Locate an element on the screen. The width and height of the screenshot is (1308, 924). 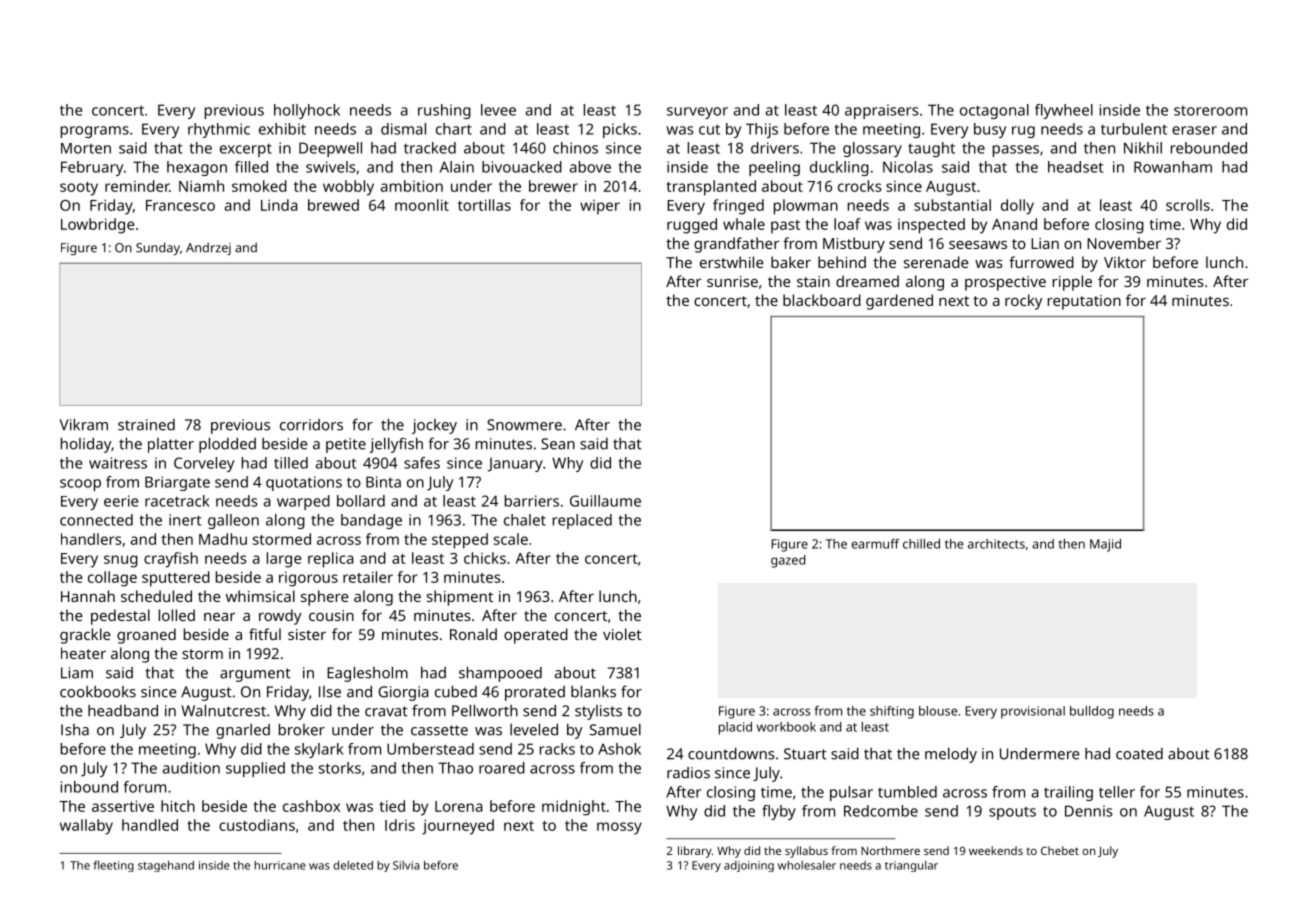
Corveley is located at coordinates (204, 464).
